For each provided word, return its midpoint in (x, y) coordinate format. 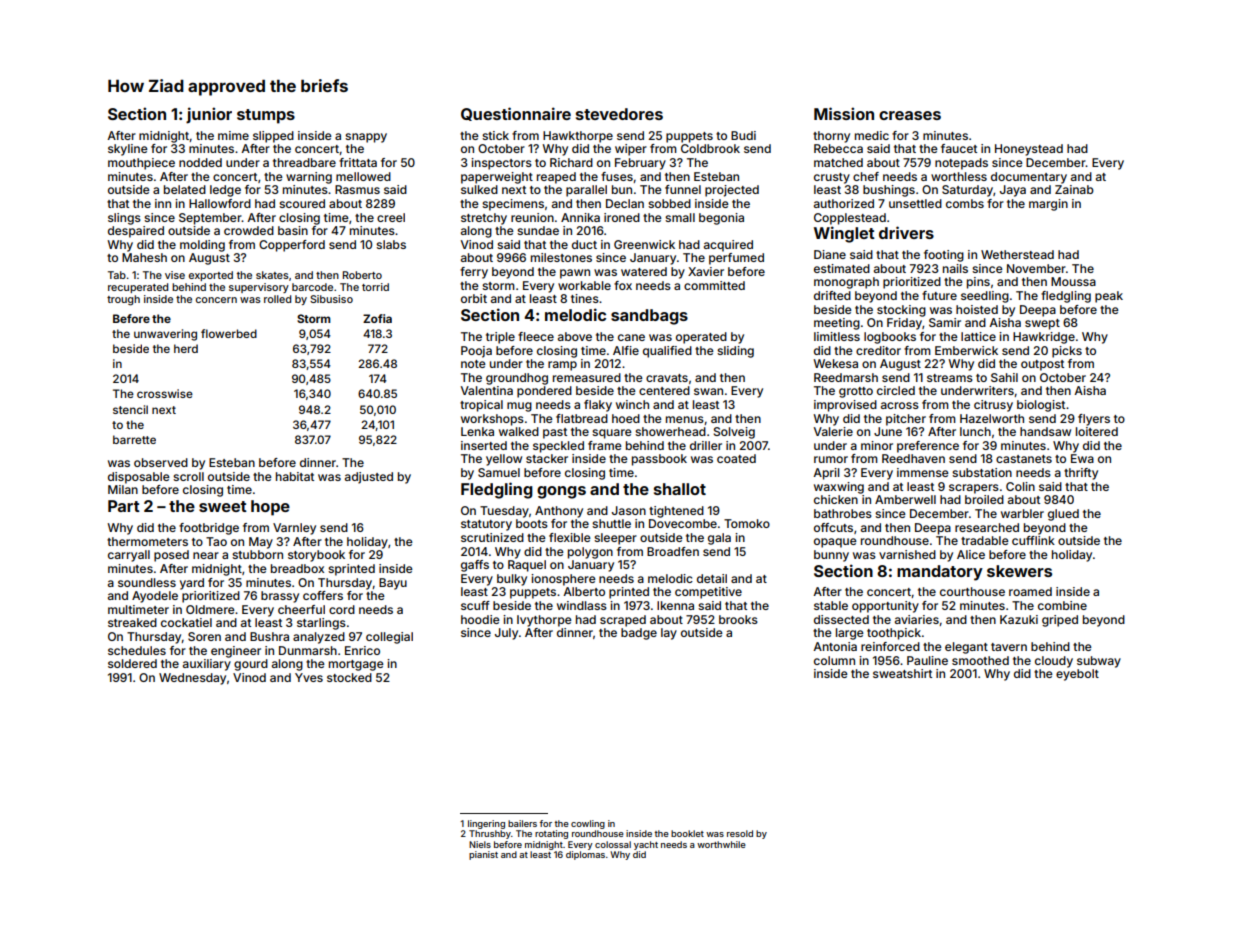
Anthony (559, 512)
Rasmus (357, 189)
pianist (483, 855)
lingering (486, 824)
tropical (481, 406)
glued (1063, 515)
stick (495, 135)
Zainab (1074, 189)
